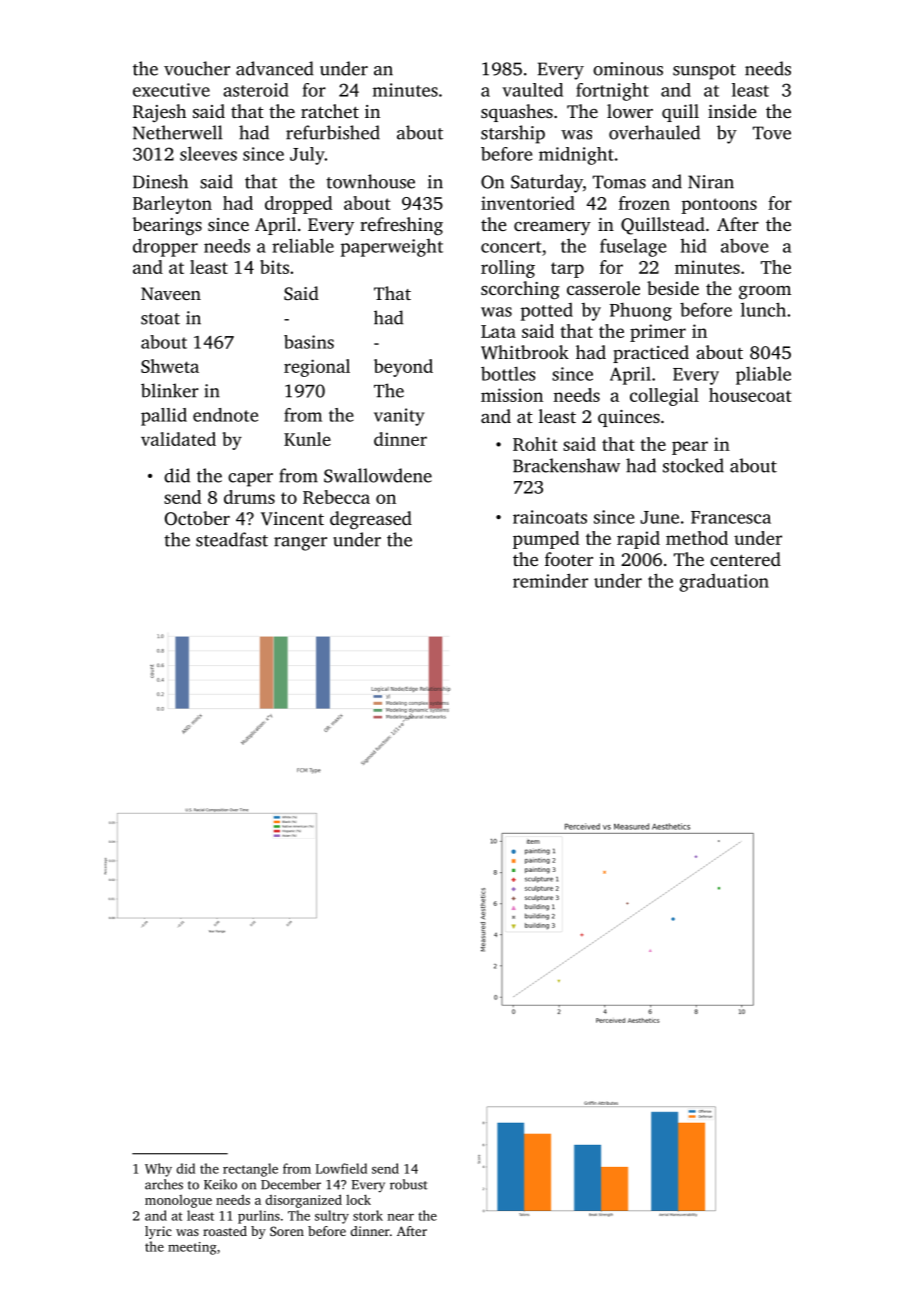  What do you see at coordinates (550, 517) in the screenshot?
I see `raincoats` at bounding box center [550, 517].
